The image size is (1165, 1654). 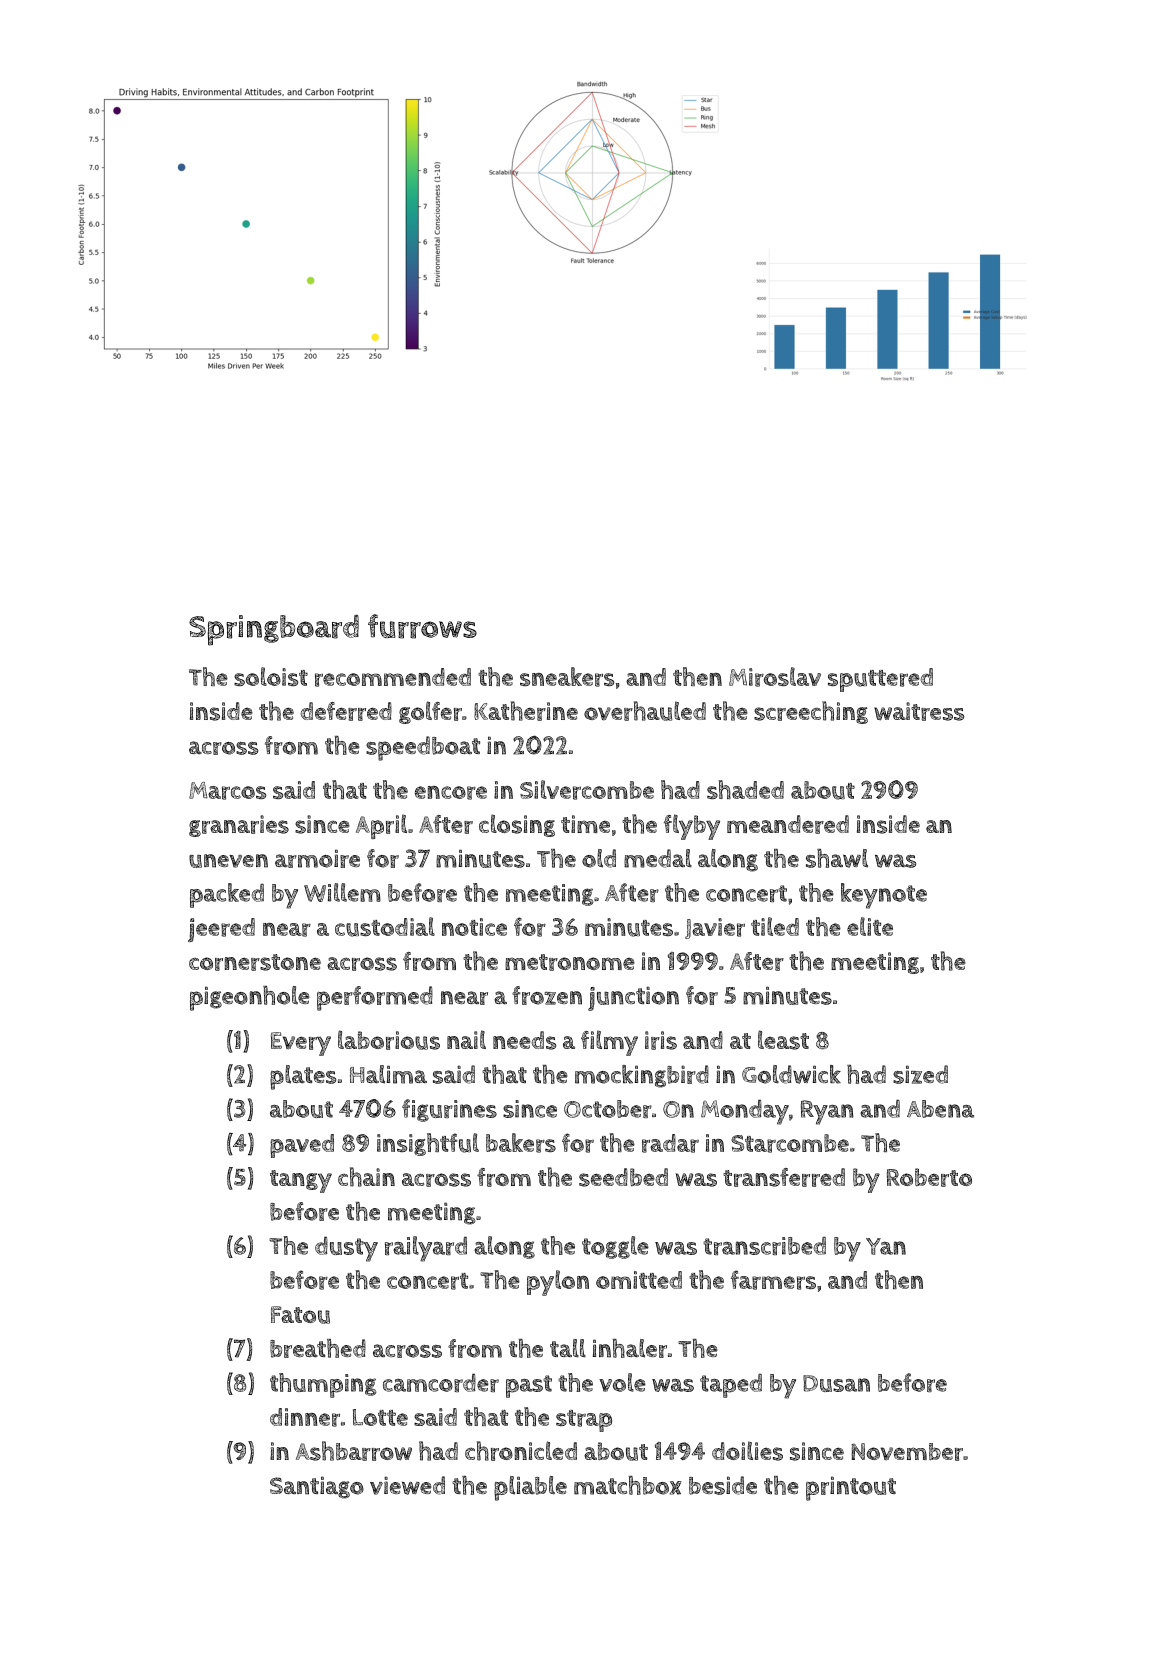 I want to click on custodial, so click(x=385, y=927).
